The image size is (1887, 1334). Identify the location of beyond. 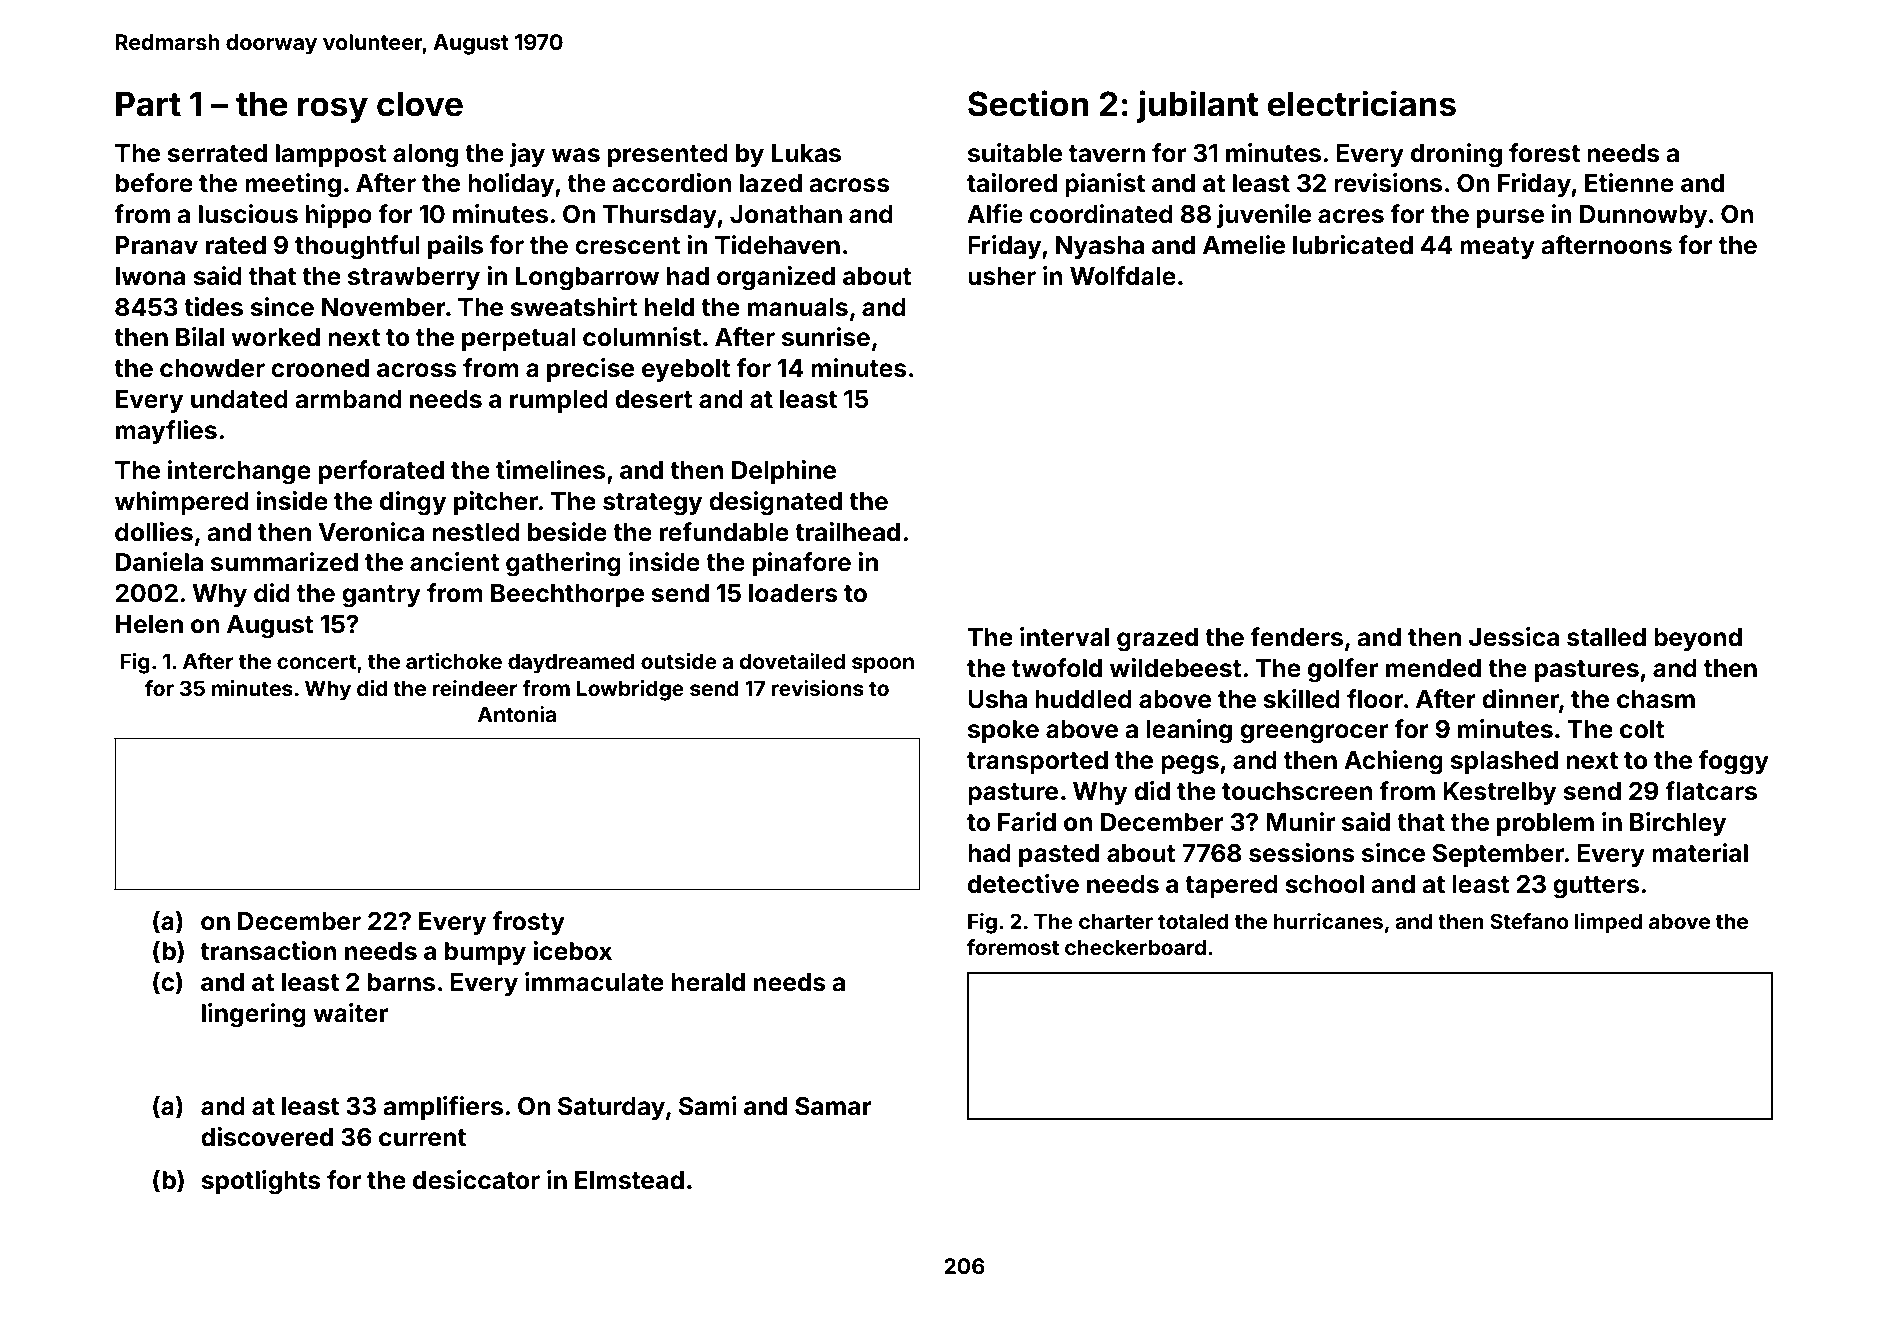
(1698, 639).
